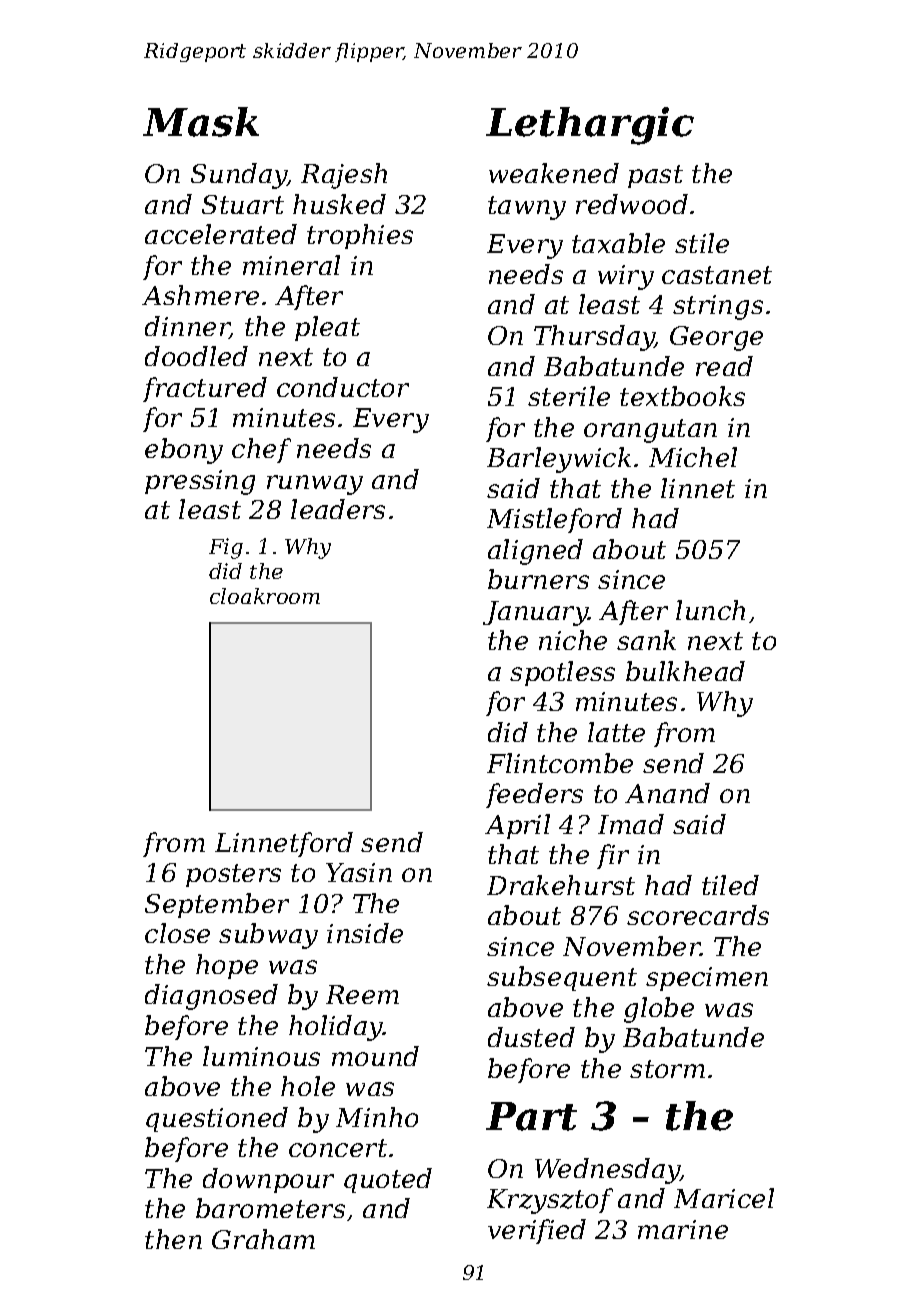 This document has height=1311, width=924. Describe the element at coordinates (205, 389) in the document. I see `fractured` at that location.
